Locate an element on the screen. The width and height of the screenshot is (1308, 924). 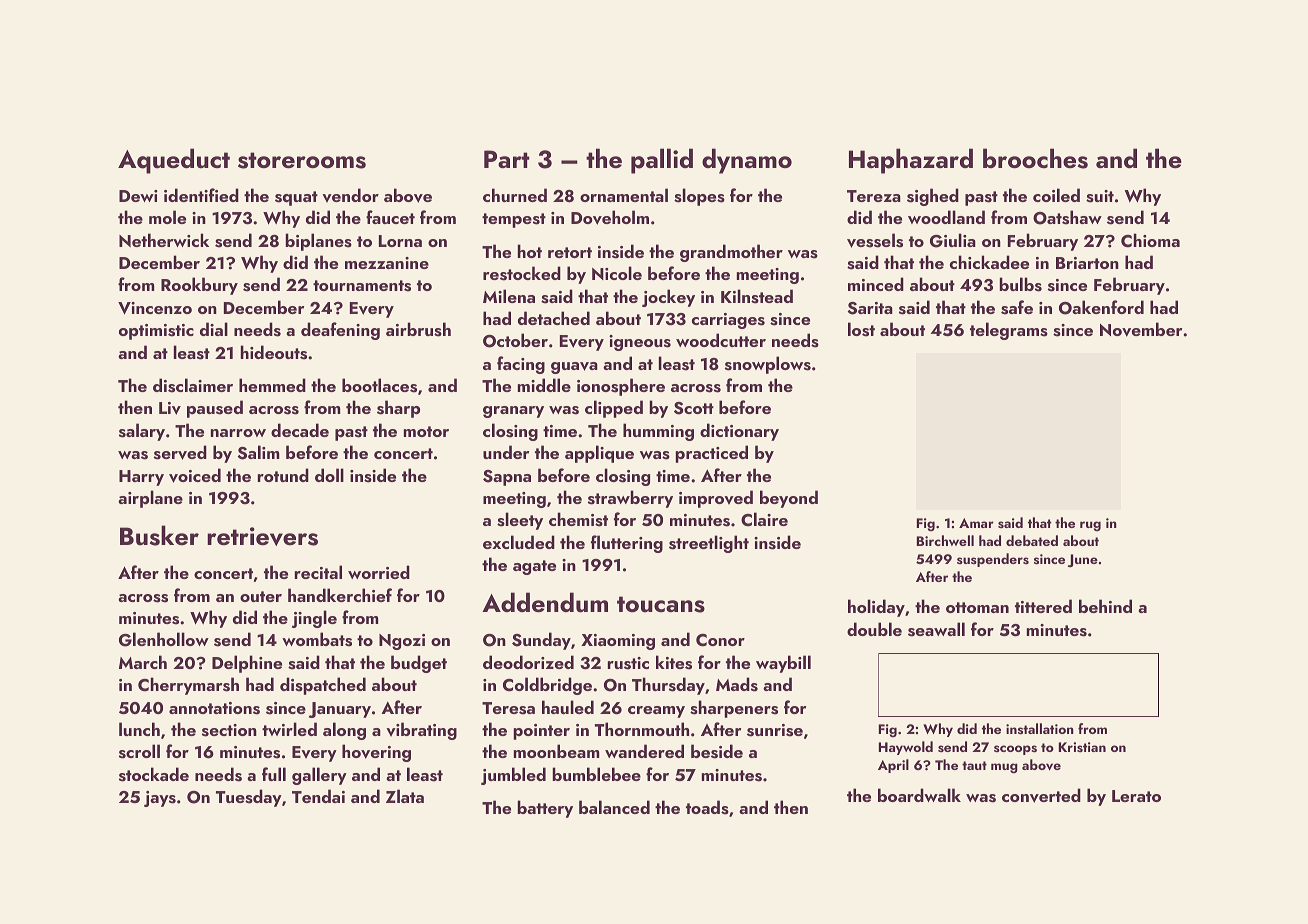
dynamo is located at coordinates (747, 161).
